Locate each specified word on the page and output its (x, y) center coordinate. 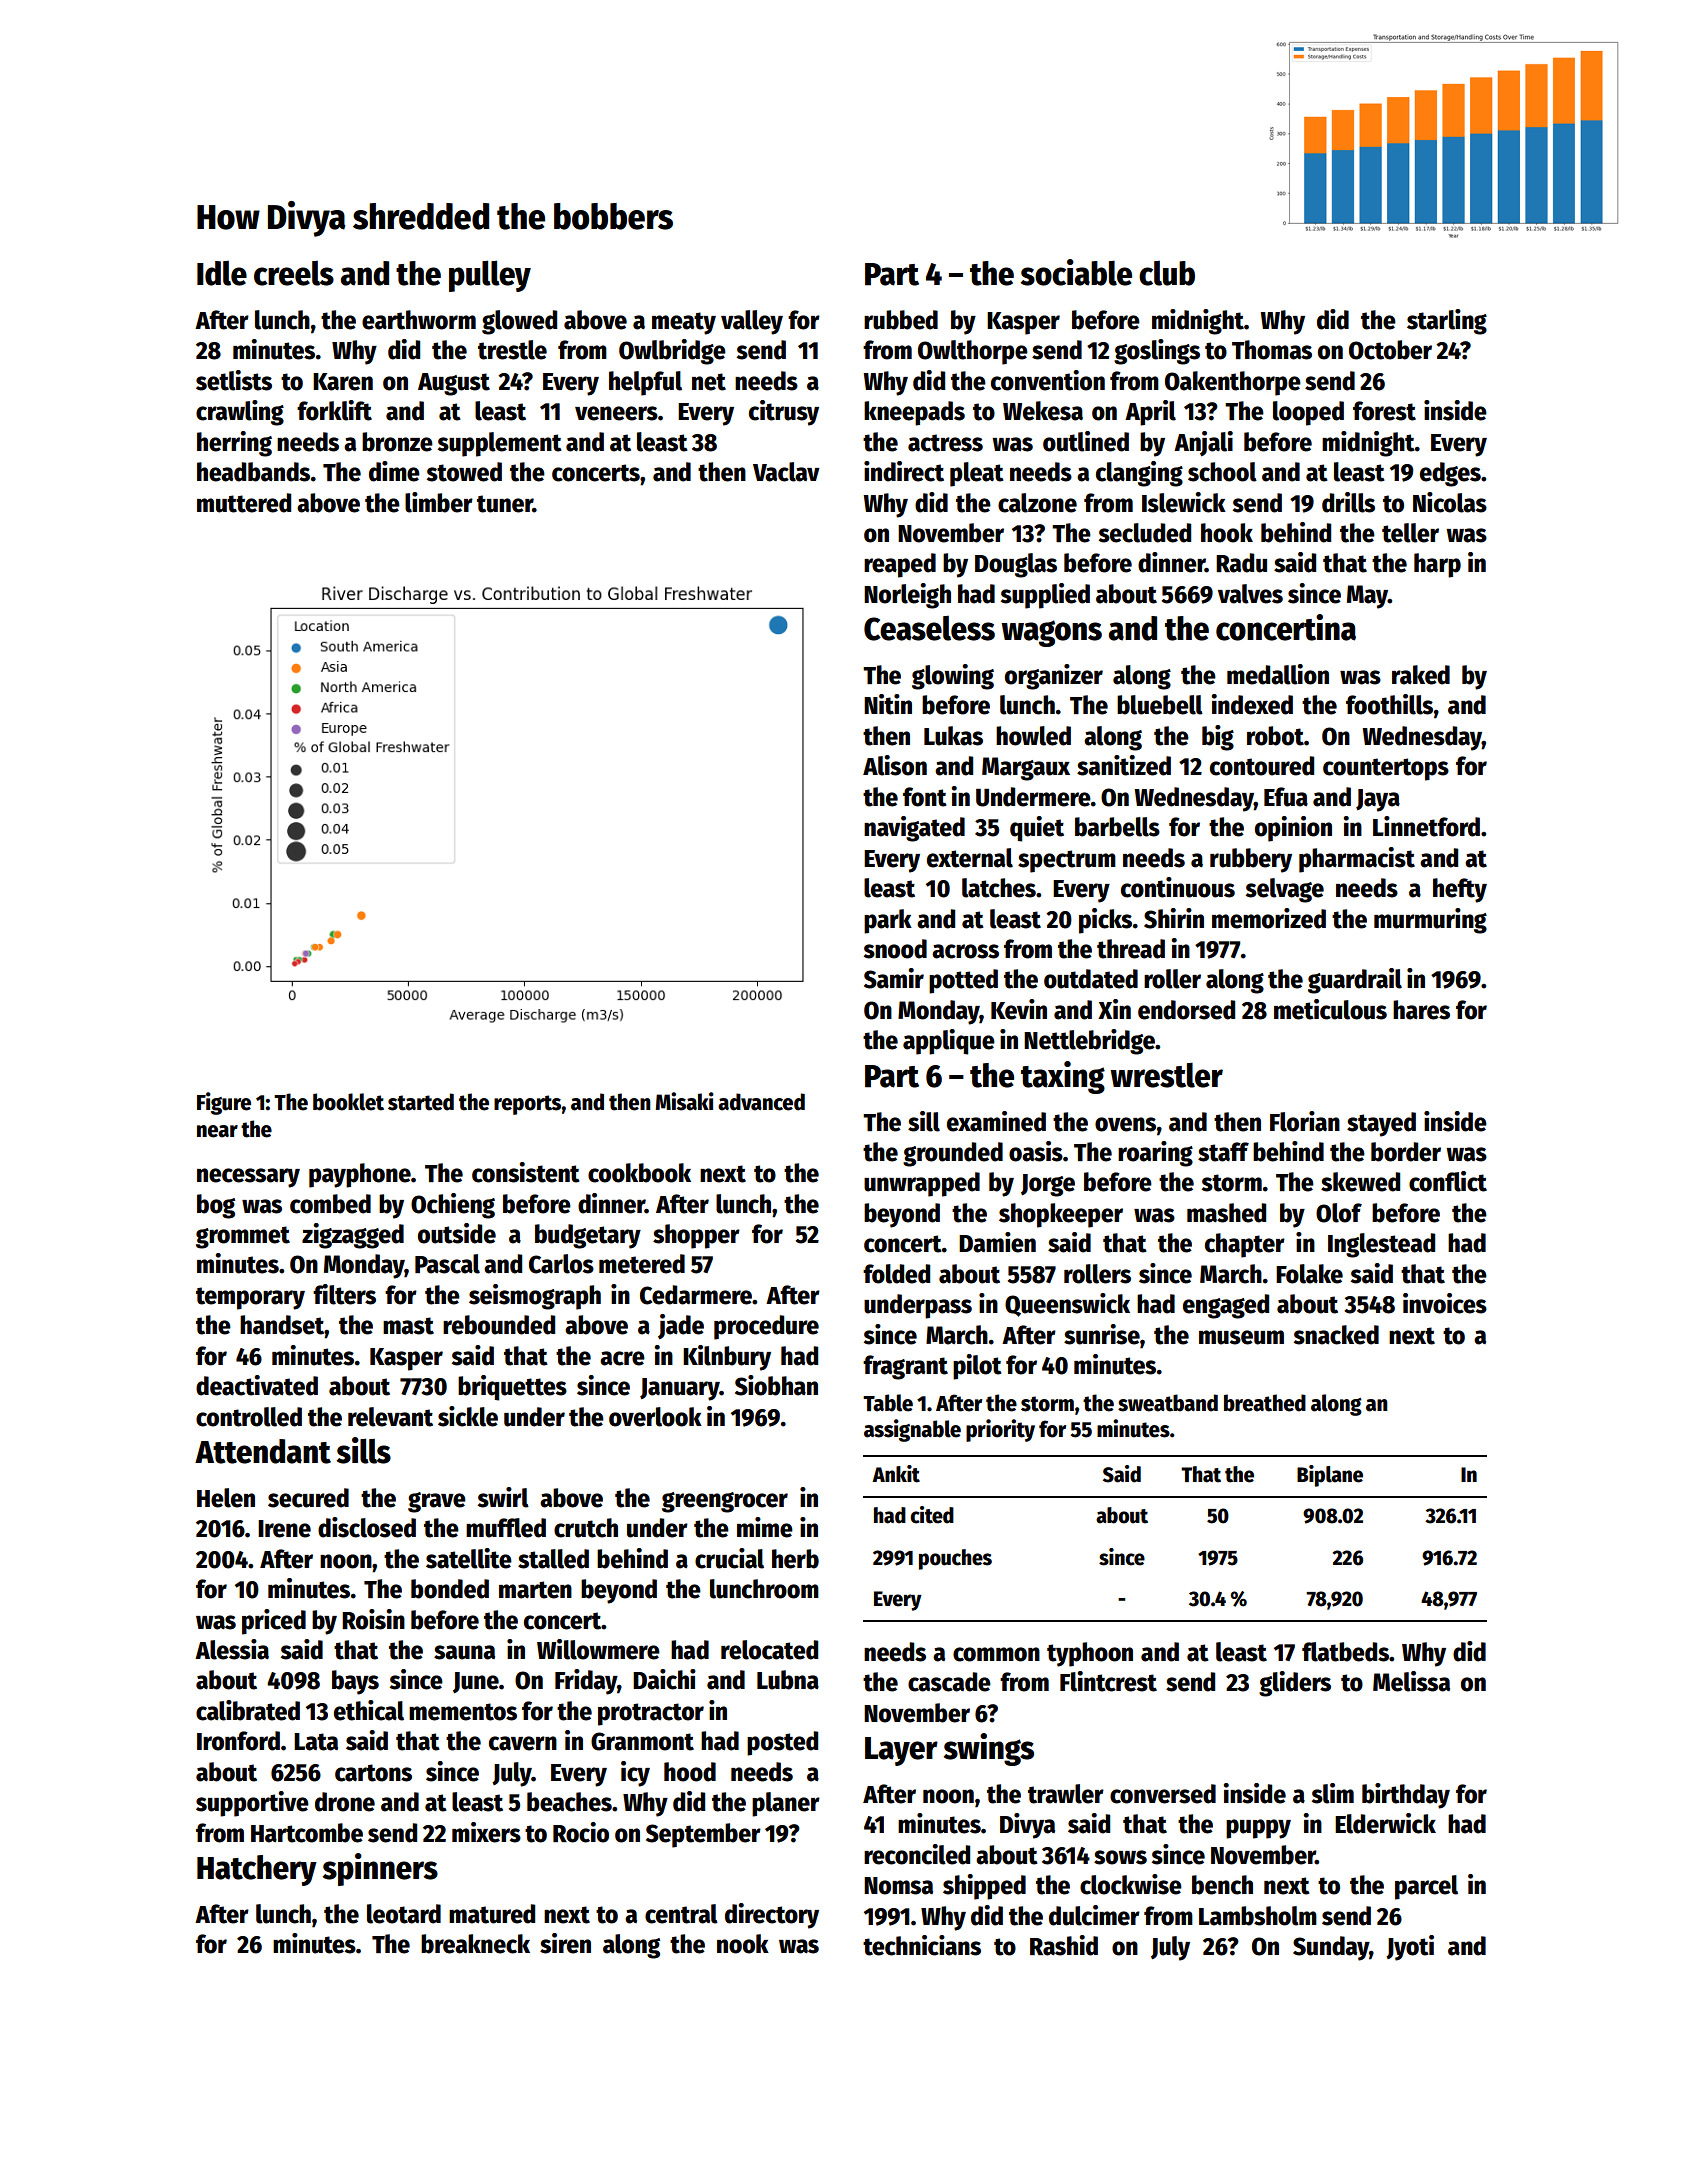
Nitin (888, 704)
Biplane (1330, 1476)
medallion (1278, 674)
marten (535, 1590)
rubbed (901, 320)
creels (294, 273)
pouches (955, 1559)
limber (439, 502)
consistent (526, 1172)
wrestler (1166, 1075)
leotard (404, 1914)
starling (1447, 322)
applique (949, 1042)
